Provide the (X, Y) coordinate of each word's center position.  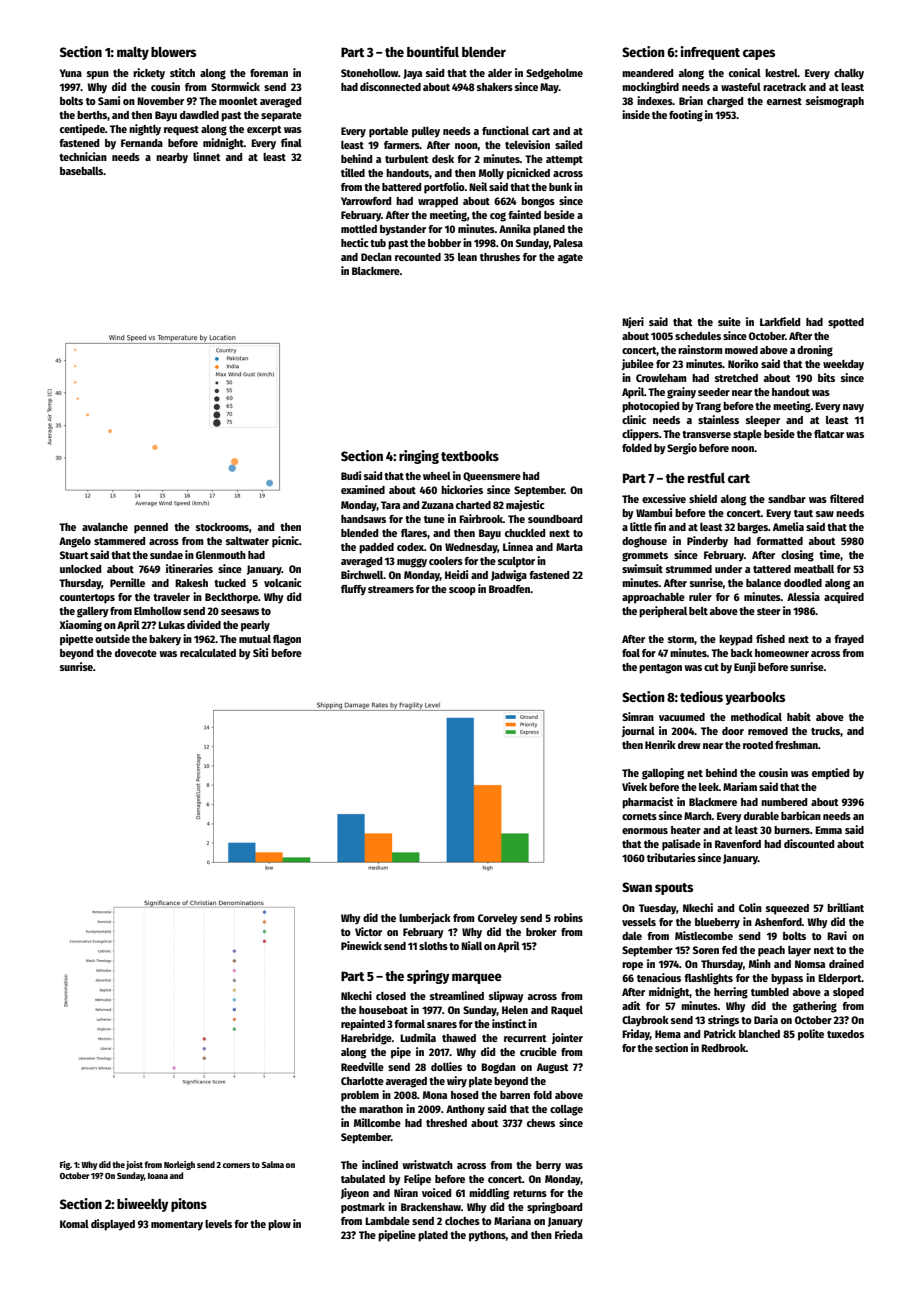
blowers (173, 52)
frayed (849, 640)
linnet (207, 156)
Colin (750, 907)
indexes (655, 100)
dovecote (136, 653)
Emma (828, 830)
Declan (376, 257)
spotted (846, 323)
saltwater (247, 541)
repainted (363, 1025)
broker (541, 932)
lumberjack (425, 918)
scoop (462, 591)
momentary (177, 1226)
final (291, 142)
